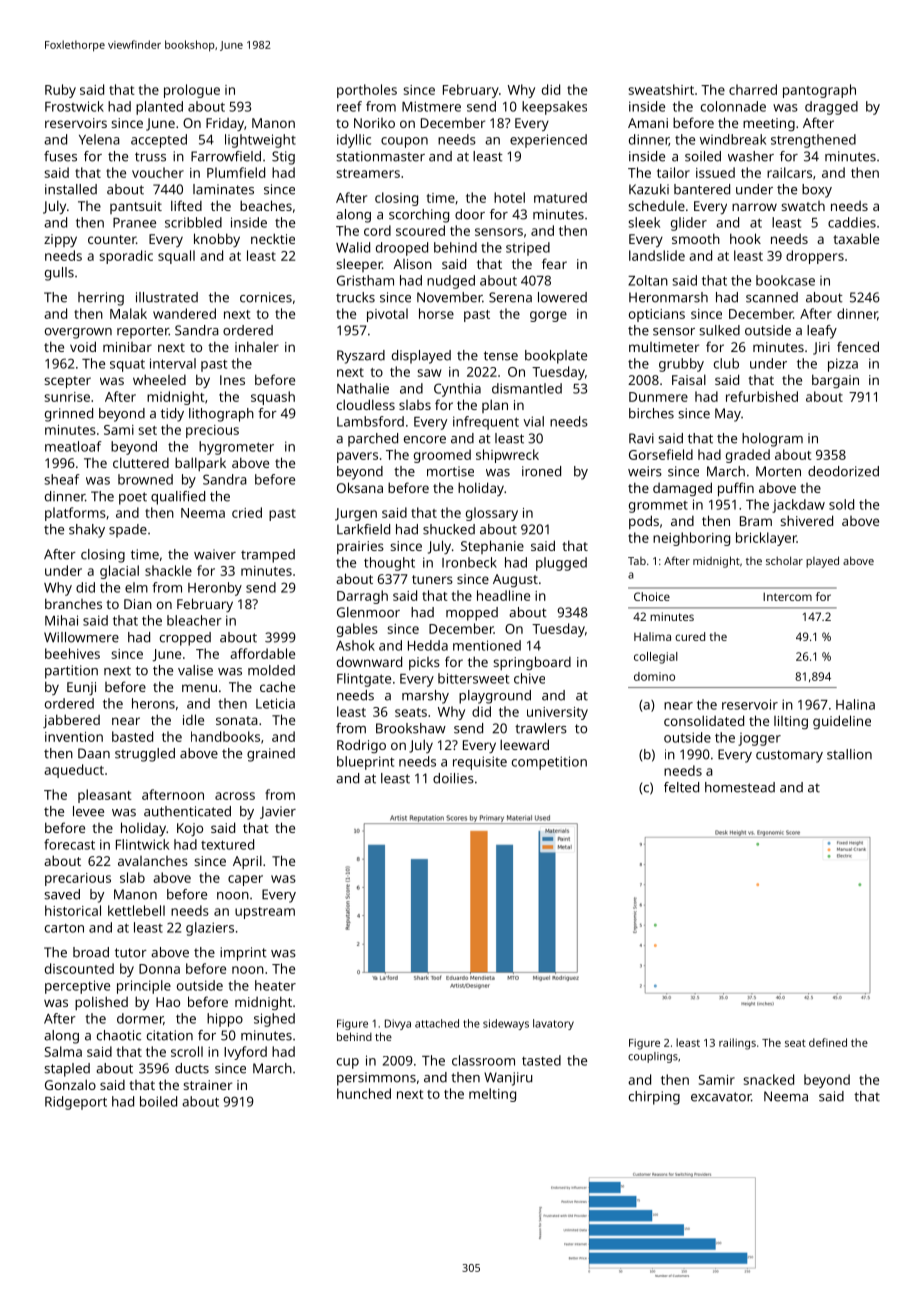  I want to click on nudged, so click(451, 282).
